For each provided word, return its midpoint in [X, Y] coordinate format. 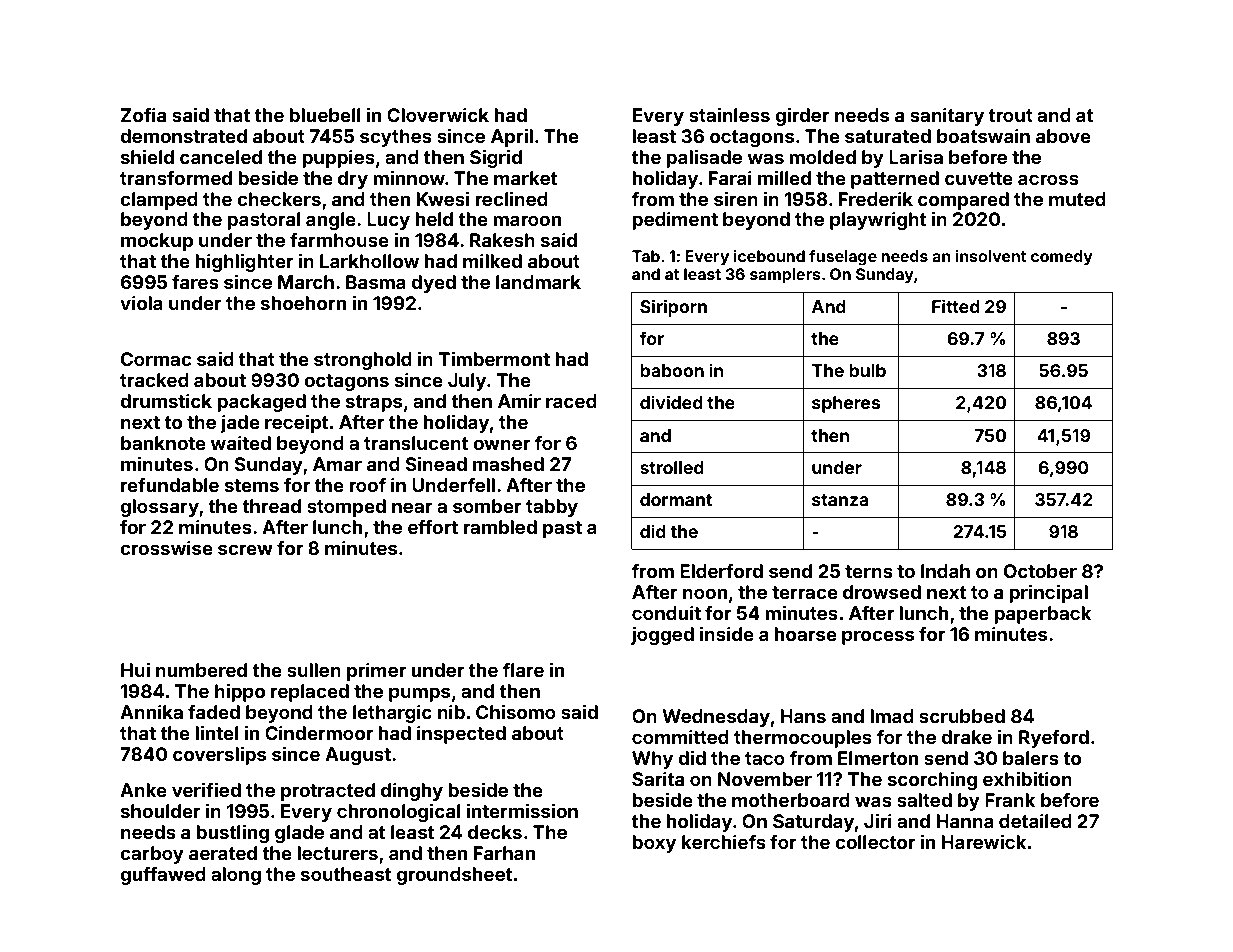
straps [374, 403]
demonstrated [183, 136]
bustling [232, 833]
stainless [729, 114]
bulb [867, 370]
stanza [840, 500]
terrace [805, 592]
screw [245, 549]
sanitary [947, 117]
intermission [522, 810]
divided [671, 402]
